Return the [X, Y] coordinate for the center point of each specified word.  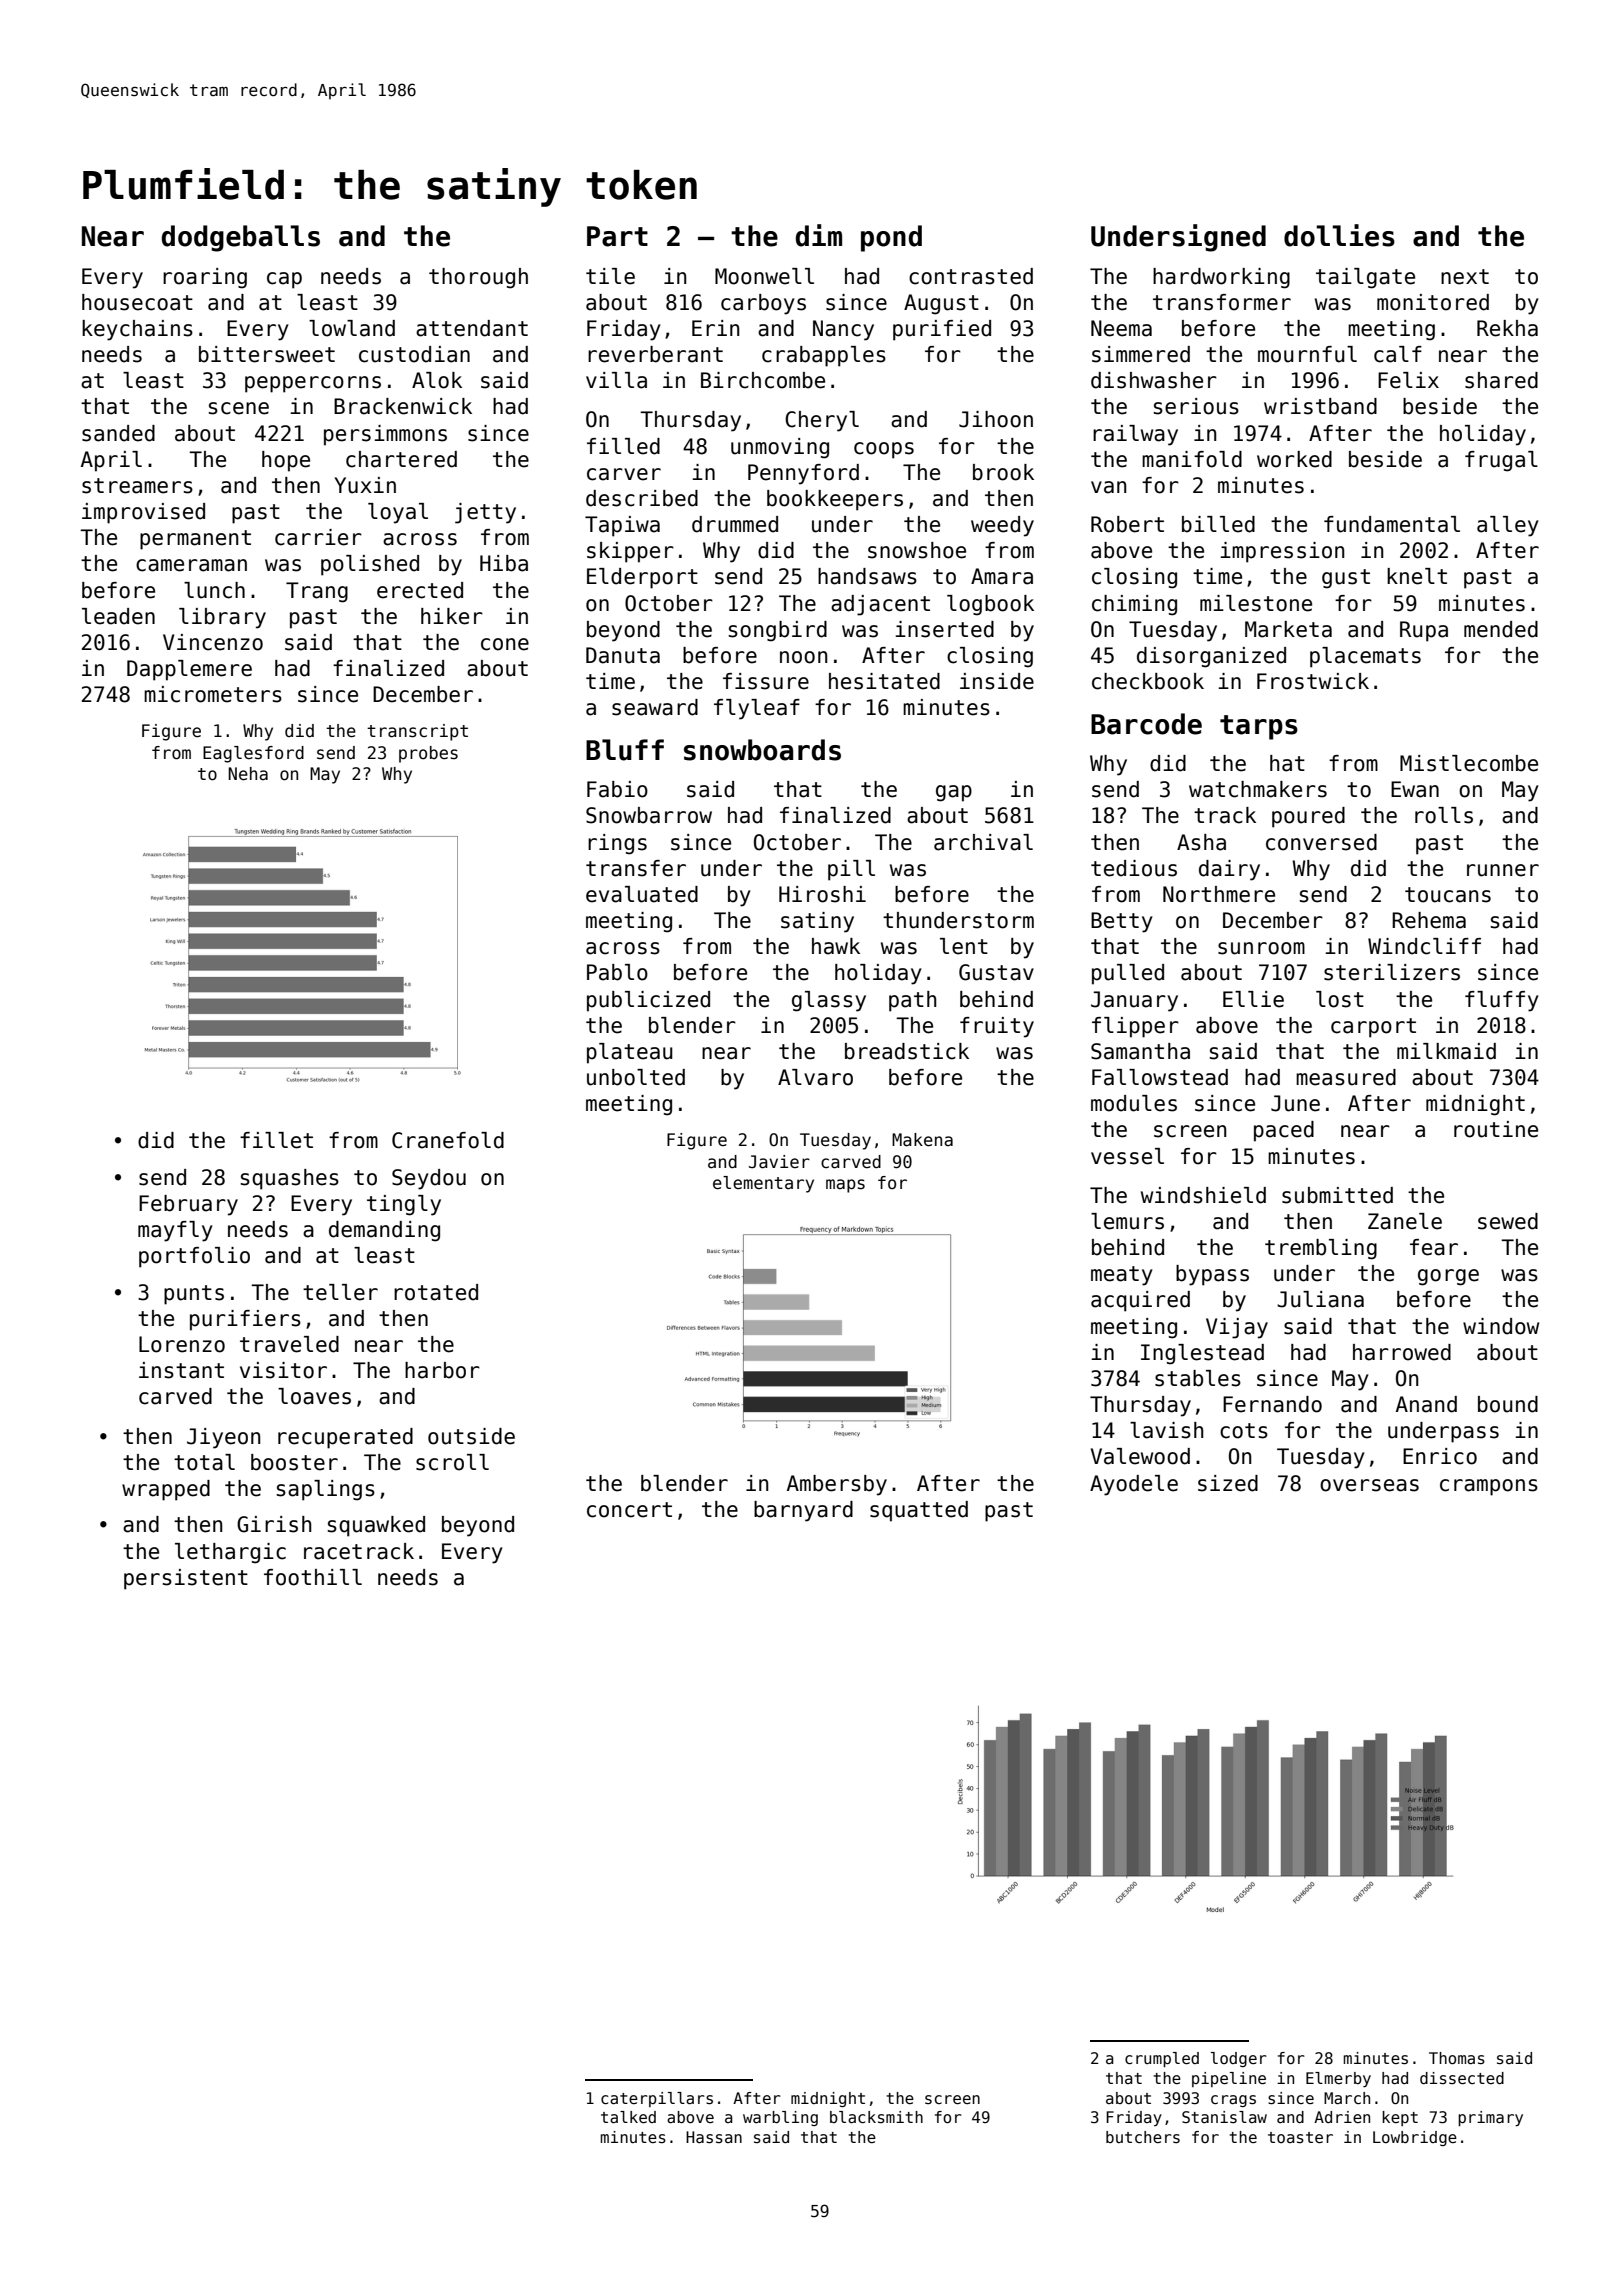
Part [617, 236]
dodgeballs [241, 238]
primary [1490, 2118]
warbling [780, 2118]
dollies [1339, 235]
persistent [186, 1579]
